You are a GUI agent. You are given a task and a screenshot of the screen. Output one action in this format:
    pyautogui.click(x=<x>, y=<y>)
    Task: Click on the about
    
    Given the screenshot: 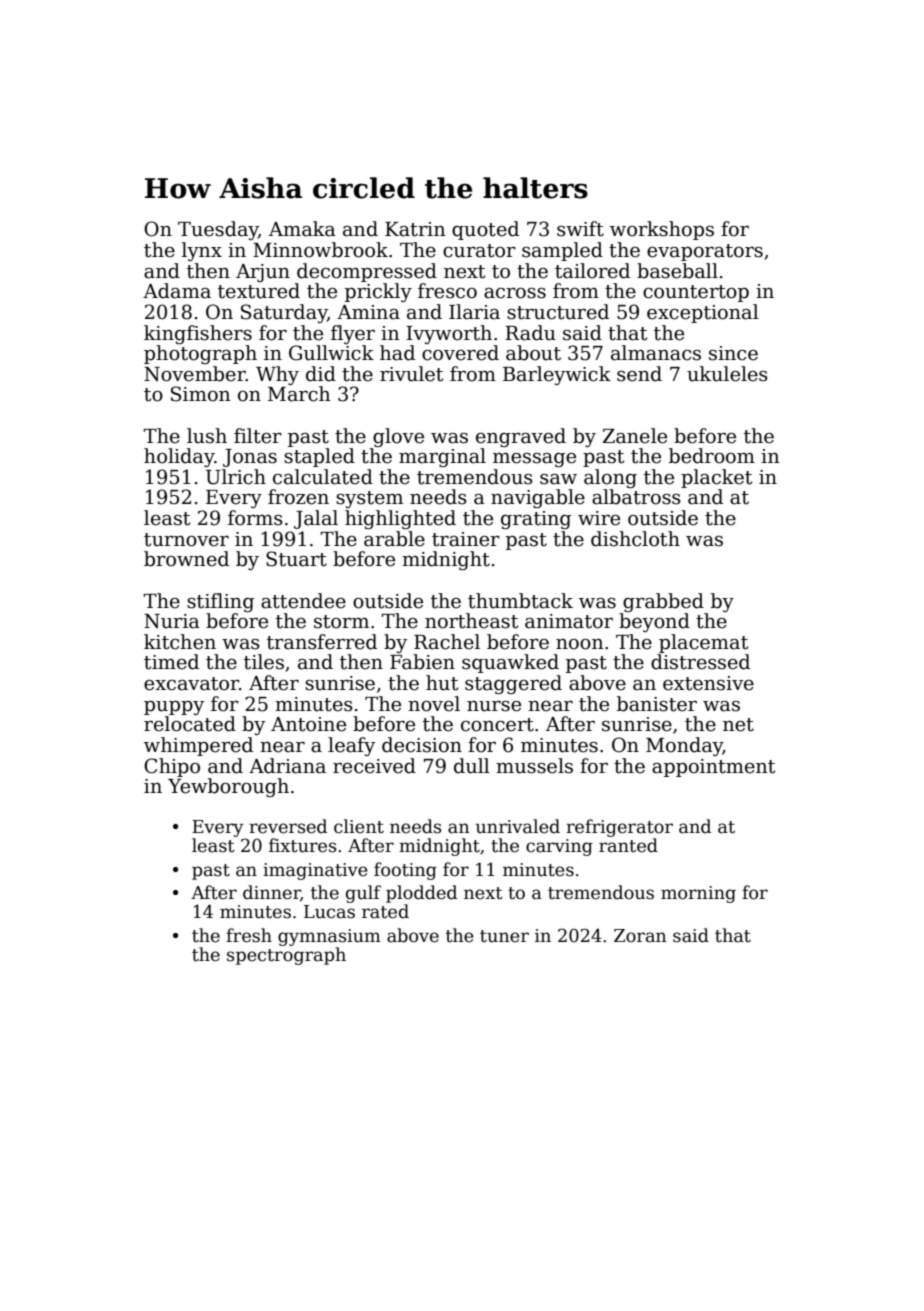 What is the action you would take?
    pyautogui.click(x=533, y=353)
